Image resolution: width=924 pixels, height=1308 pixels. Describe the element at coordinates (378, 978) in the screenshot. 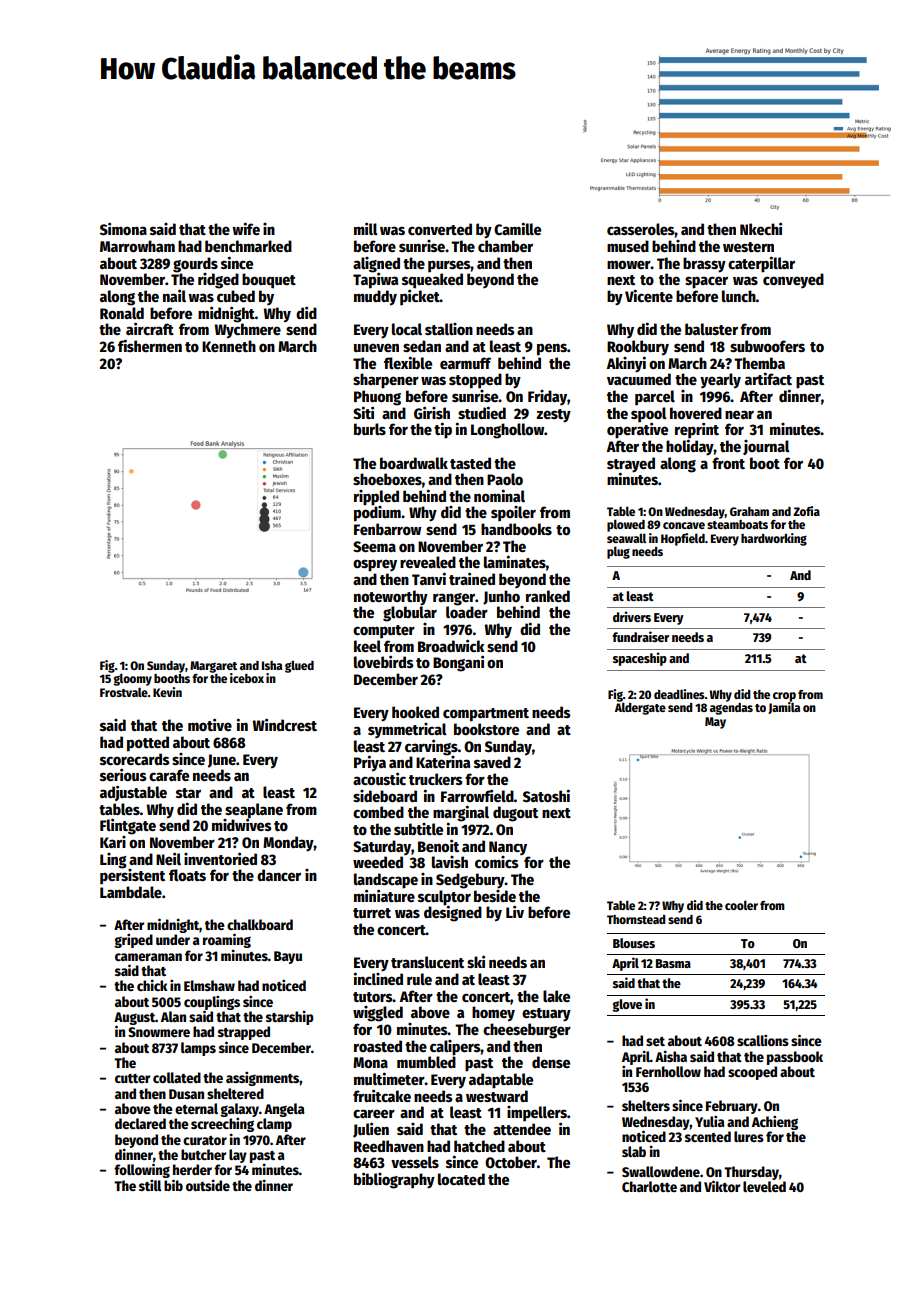

I see `inclined` at that location.
